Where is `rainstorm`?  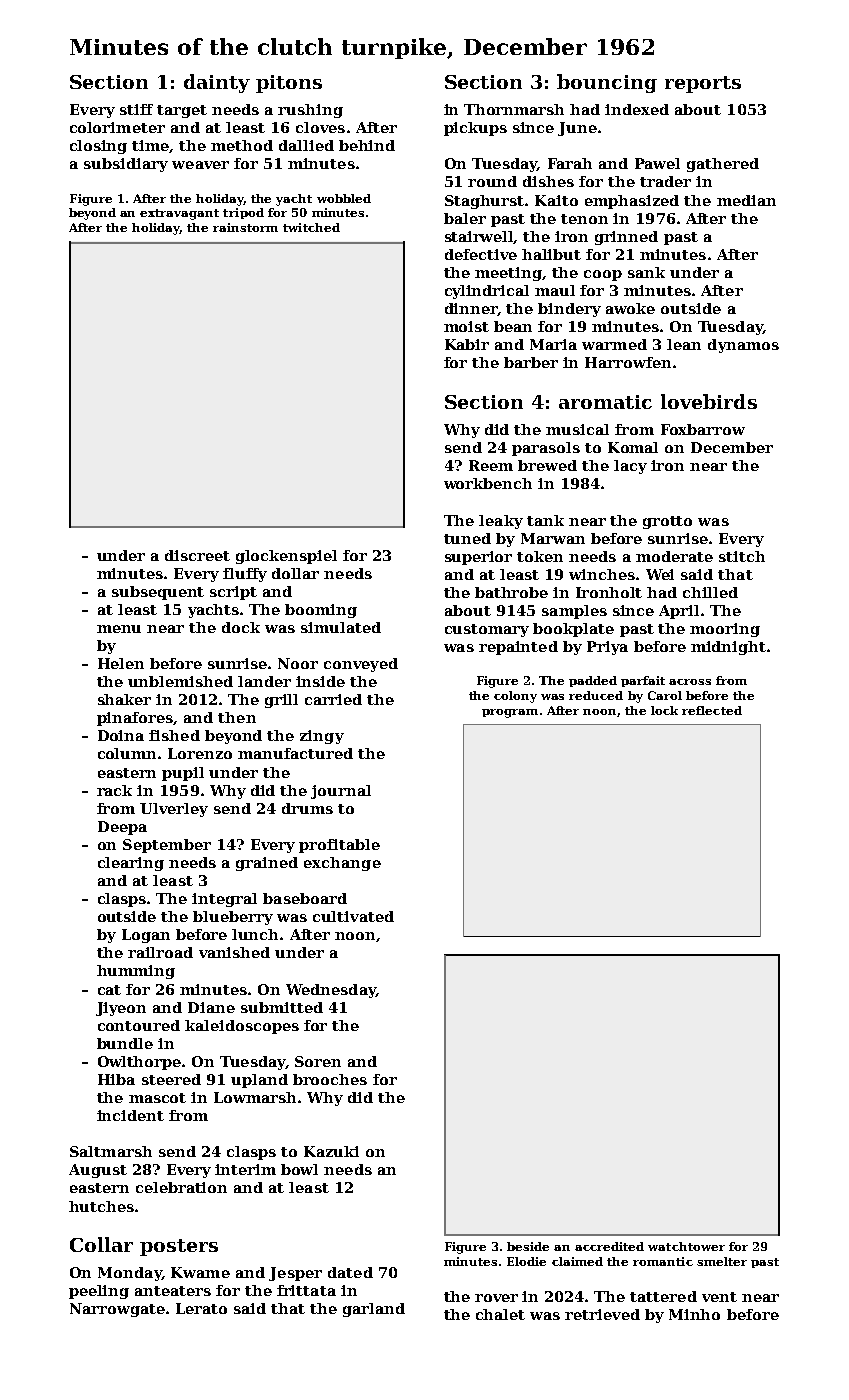 rainstorm is located at coordinates (245, 227).
